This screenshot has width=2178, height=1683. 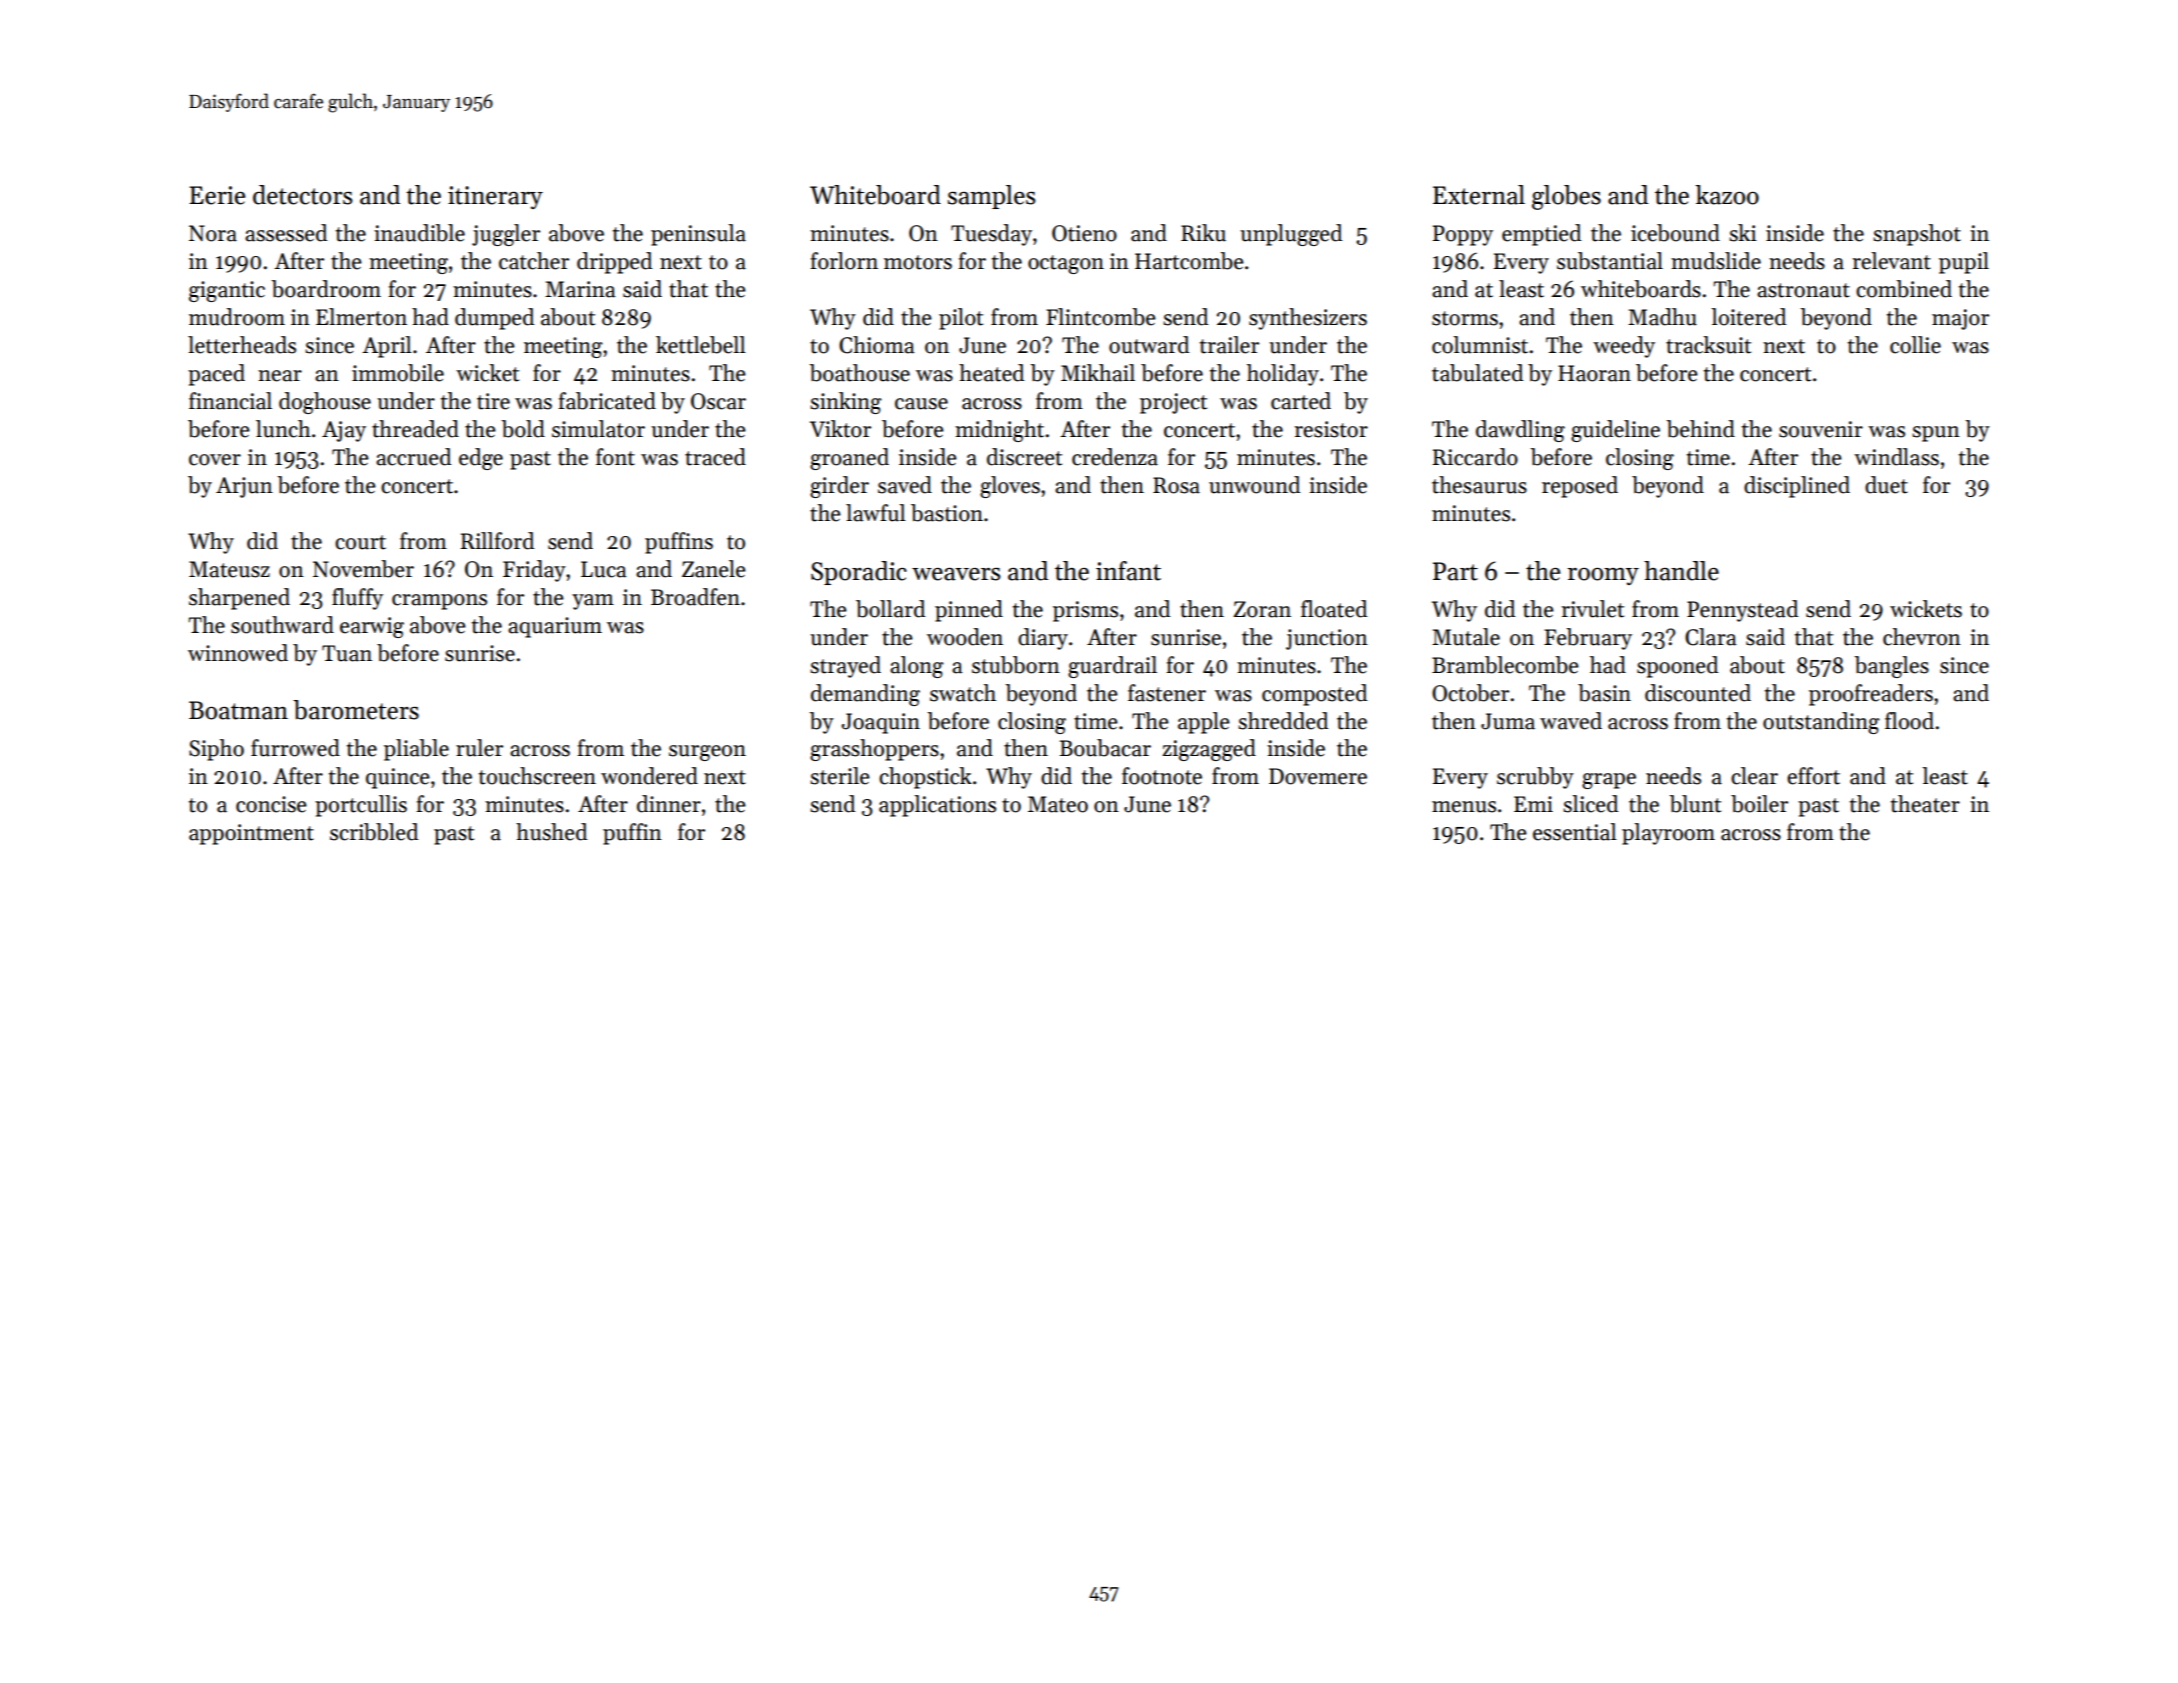 I want to click on unwound, so click(x=1254, y=485).
